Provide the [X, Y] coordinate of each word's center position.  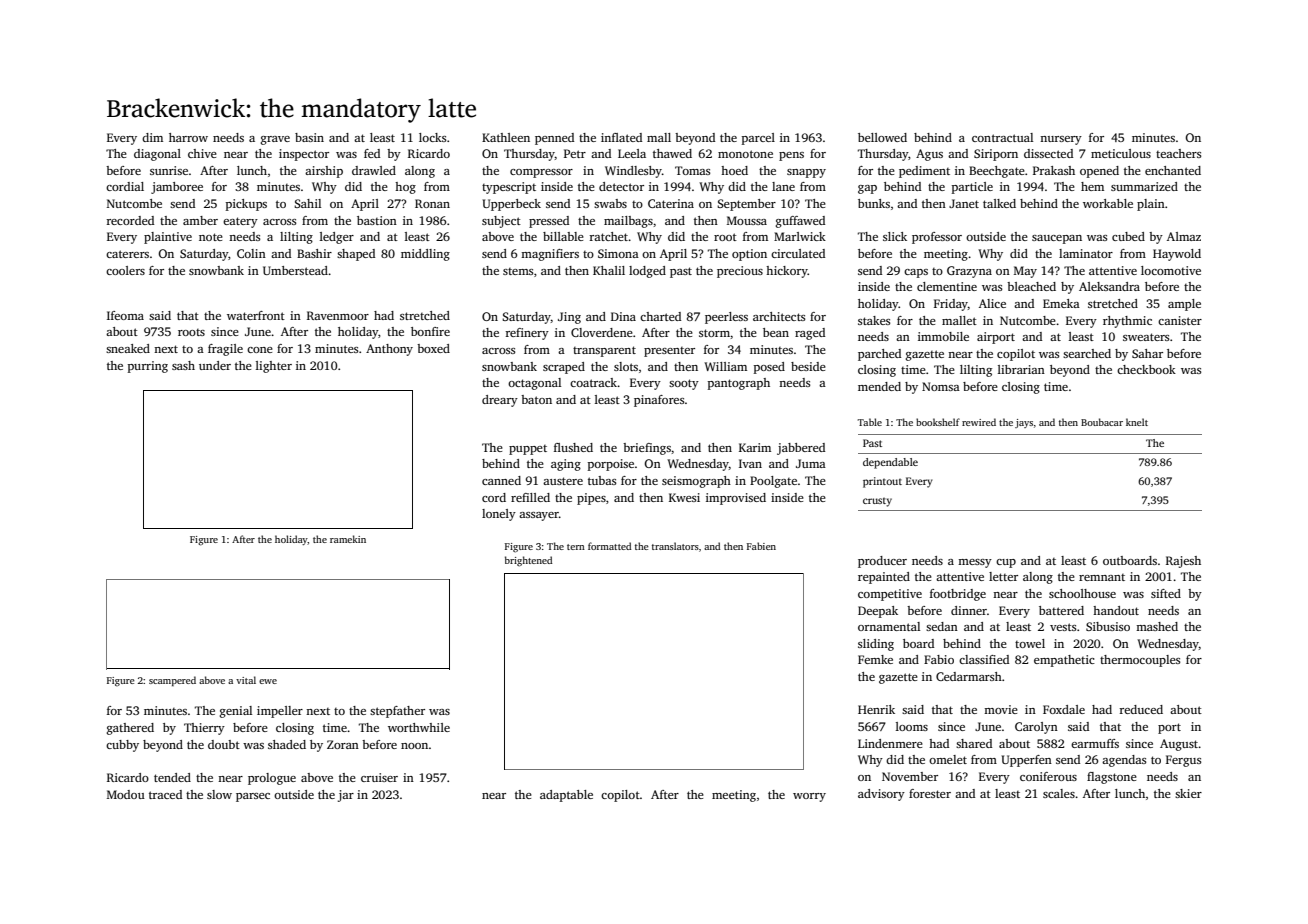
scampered [172, 681]
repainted [884, 578]
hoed [734, 170]
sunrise [169, 170]
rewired [979, 422]
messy [975, 563]
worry [809, 797]
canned [501, 480]
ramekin [348, 539]
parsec [253, 797]
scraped [564, 368]
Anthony [389, 350]
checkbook [1146, 369]
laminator [1086, 253]
